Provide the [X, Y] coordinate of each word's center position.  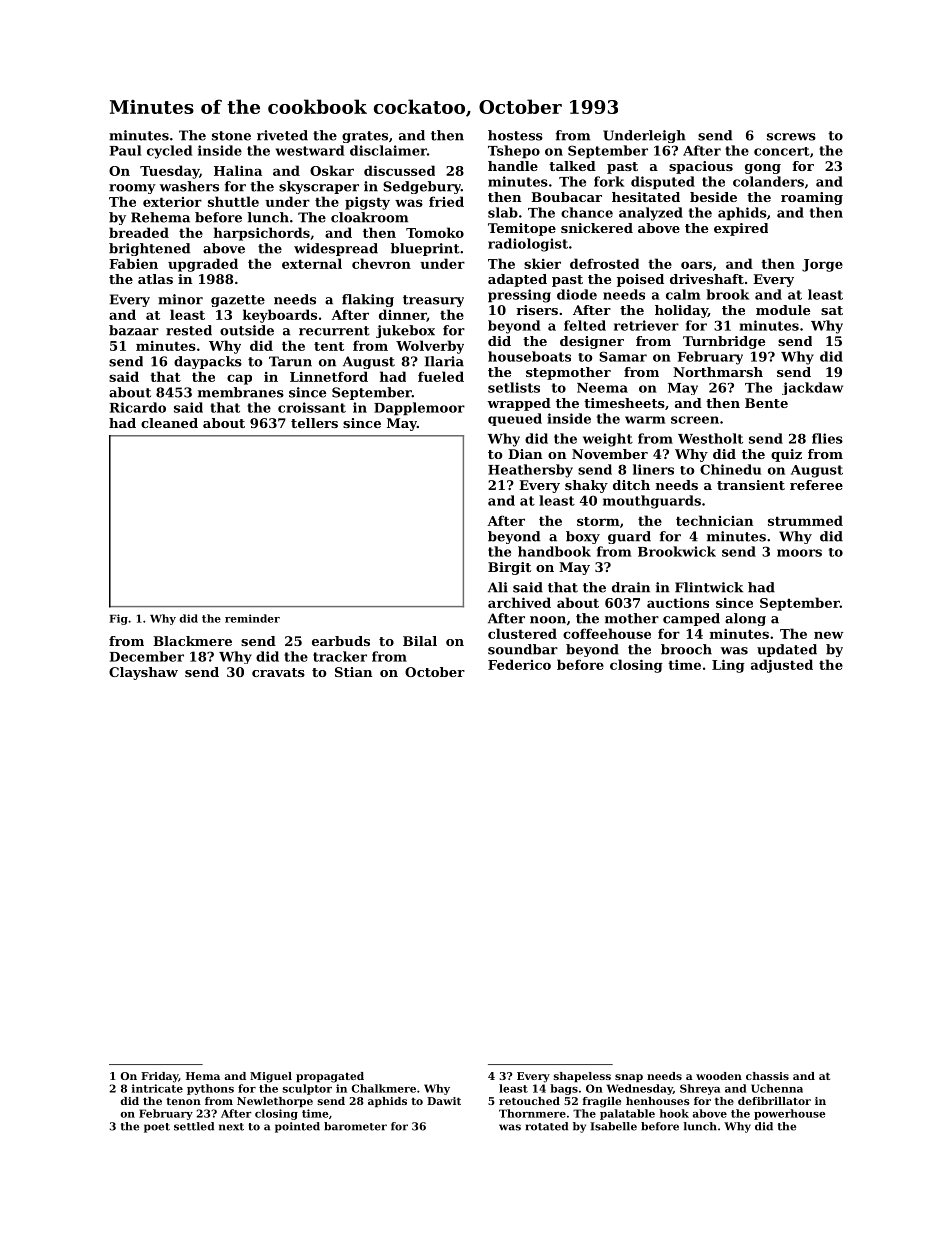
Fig [118, 619]
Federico [519, 664]
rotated [546, 1126]
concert [782, 151]
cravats [278, 672]
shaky [586, 486]
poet [157, 1128]
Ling [728, 666]
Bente [766, 403]
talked [572, 166]
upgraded [203, 265]
